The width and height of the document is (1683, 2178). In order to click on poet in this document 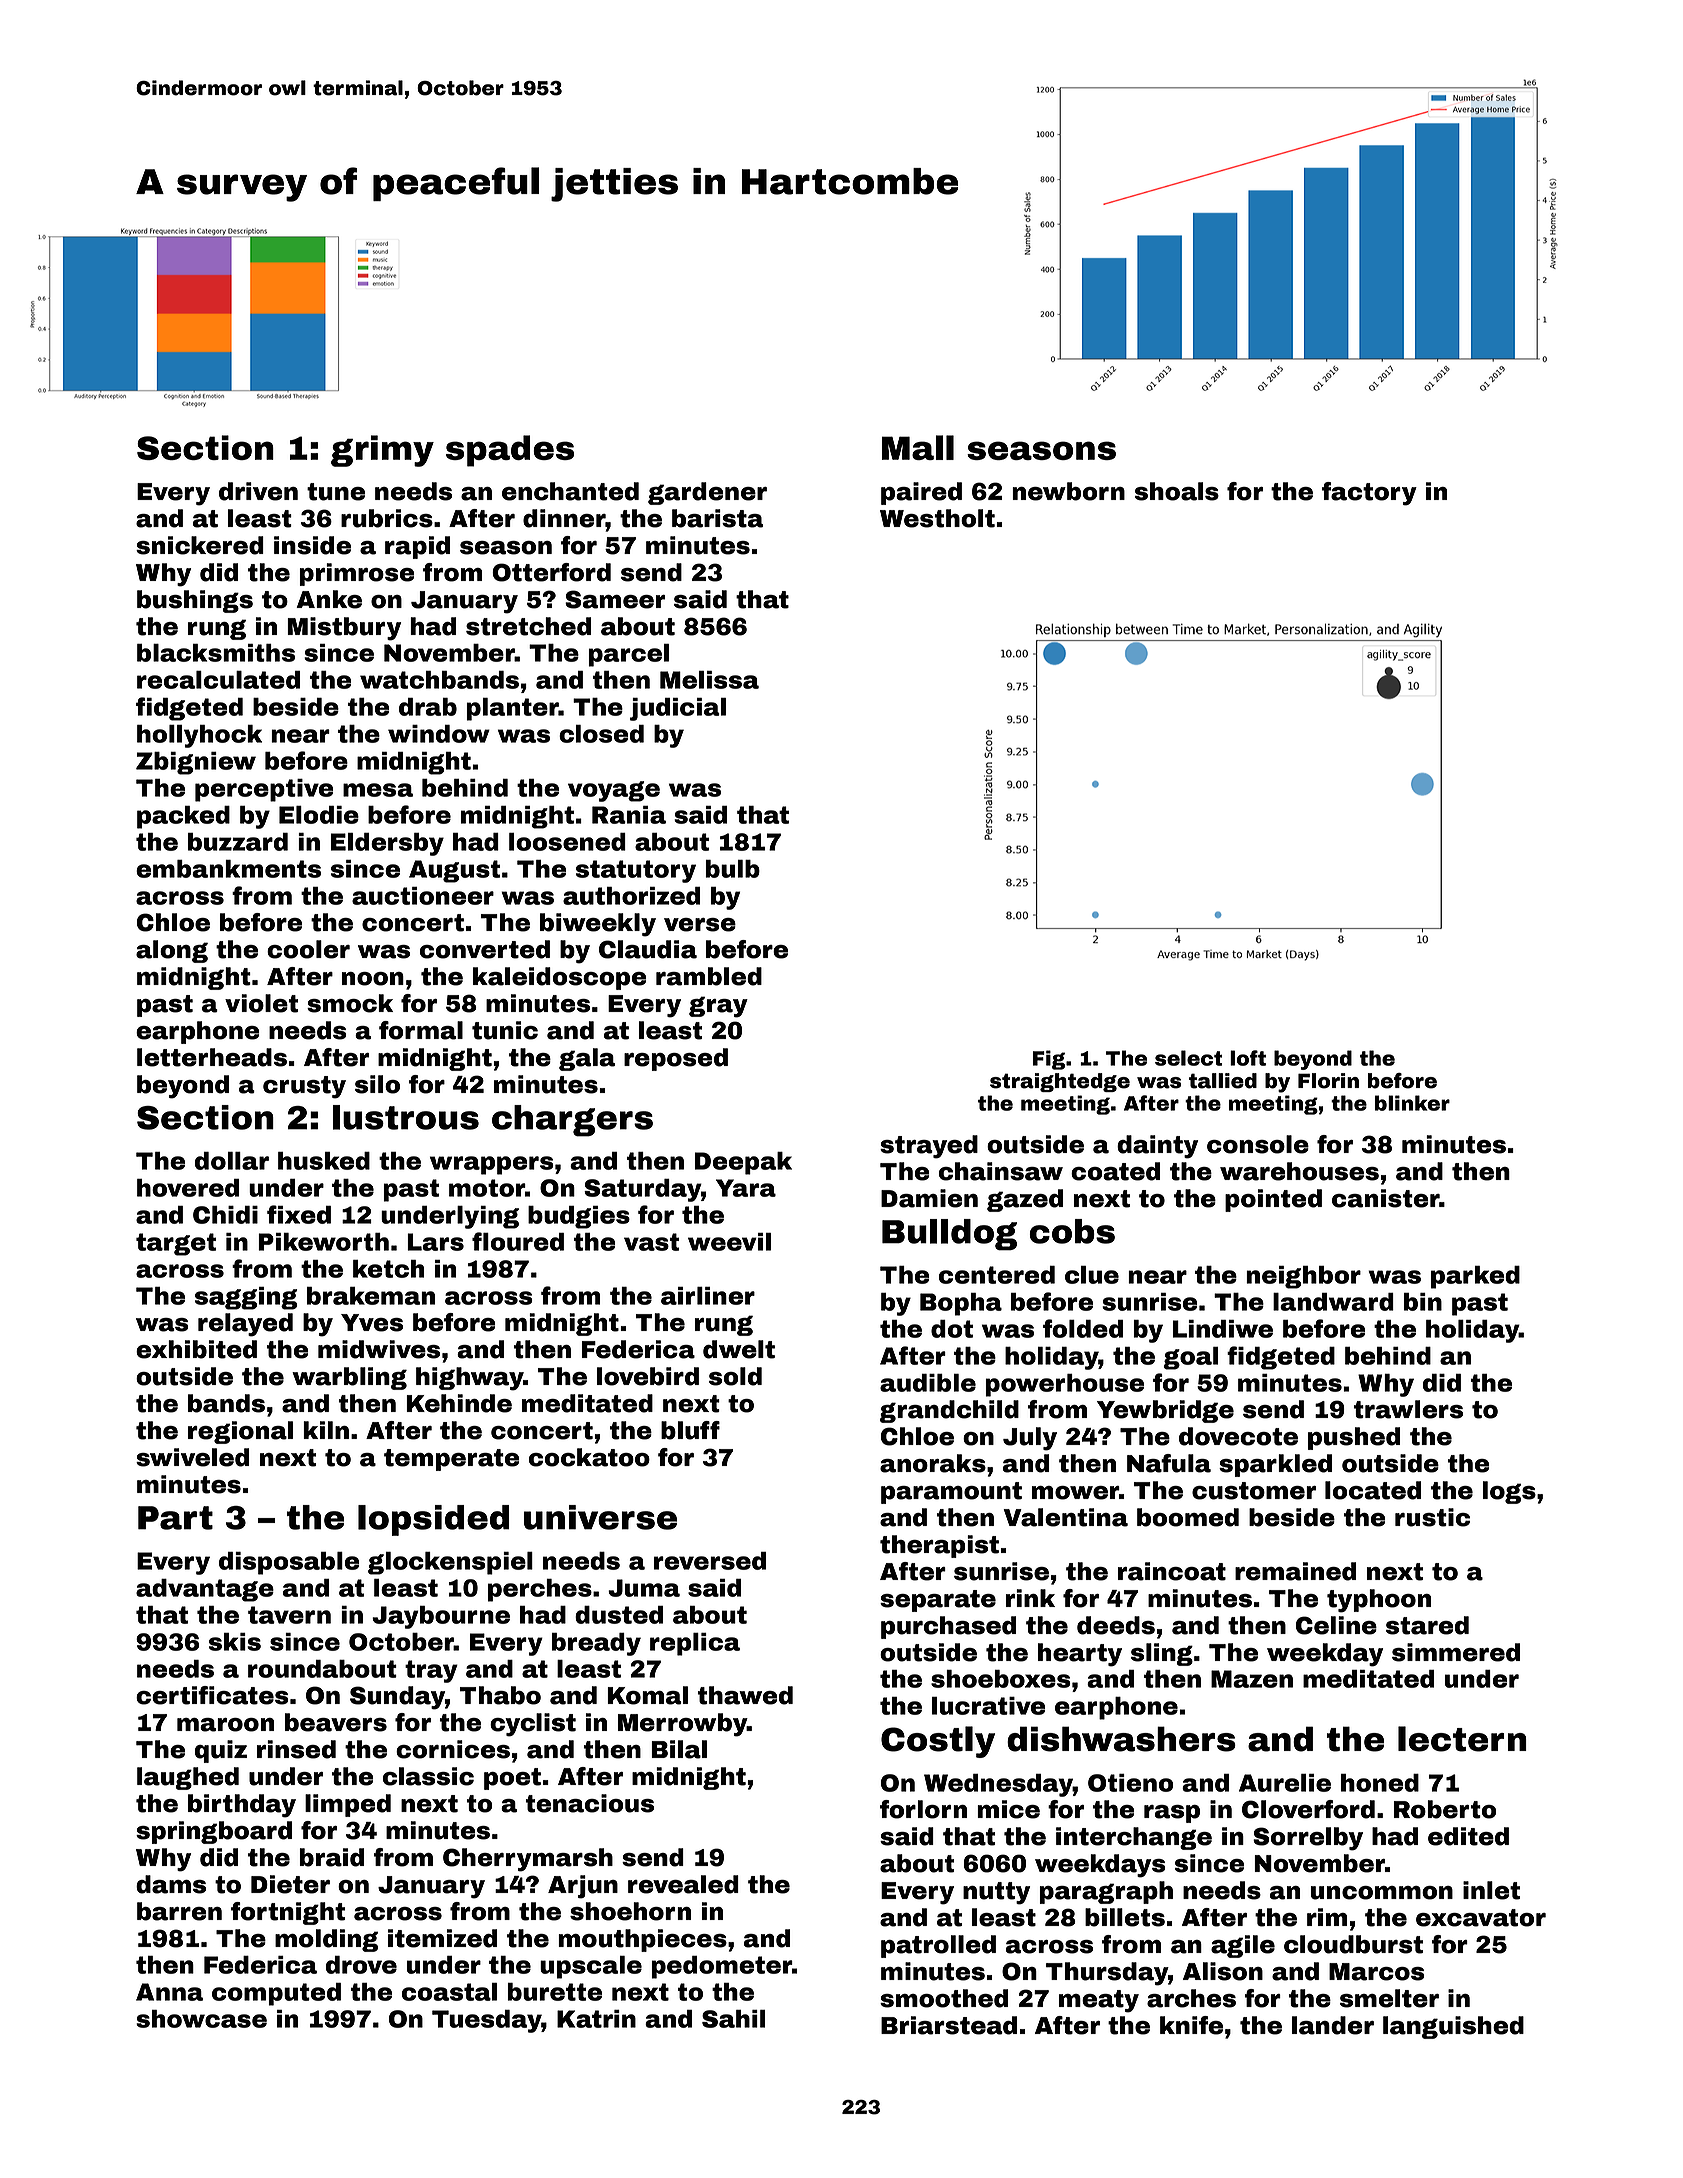, I will do `click(512, 1779)`.
